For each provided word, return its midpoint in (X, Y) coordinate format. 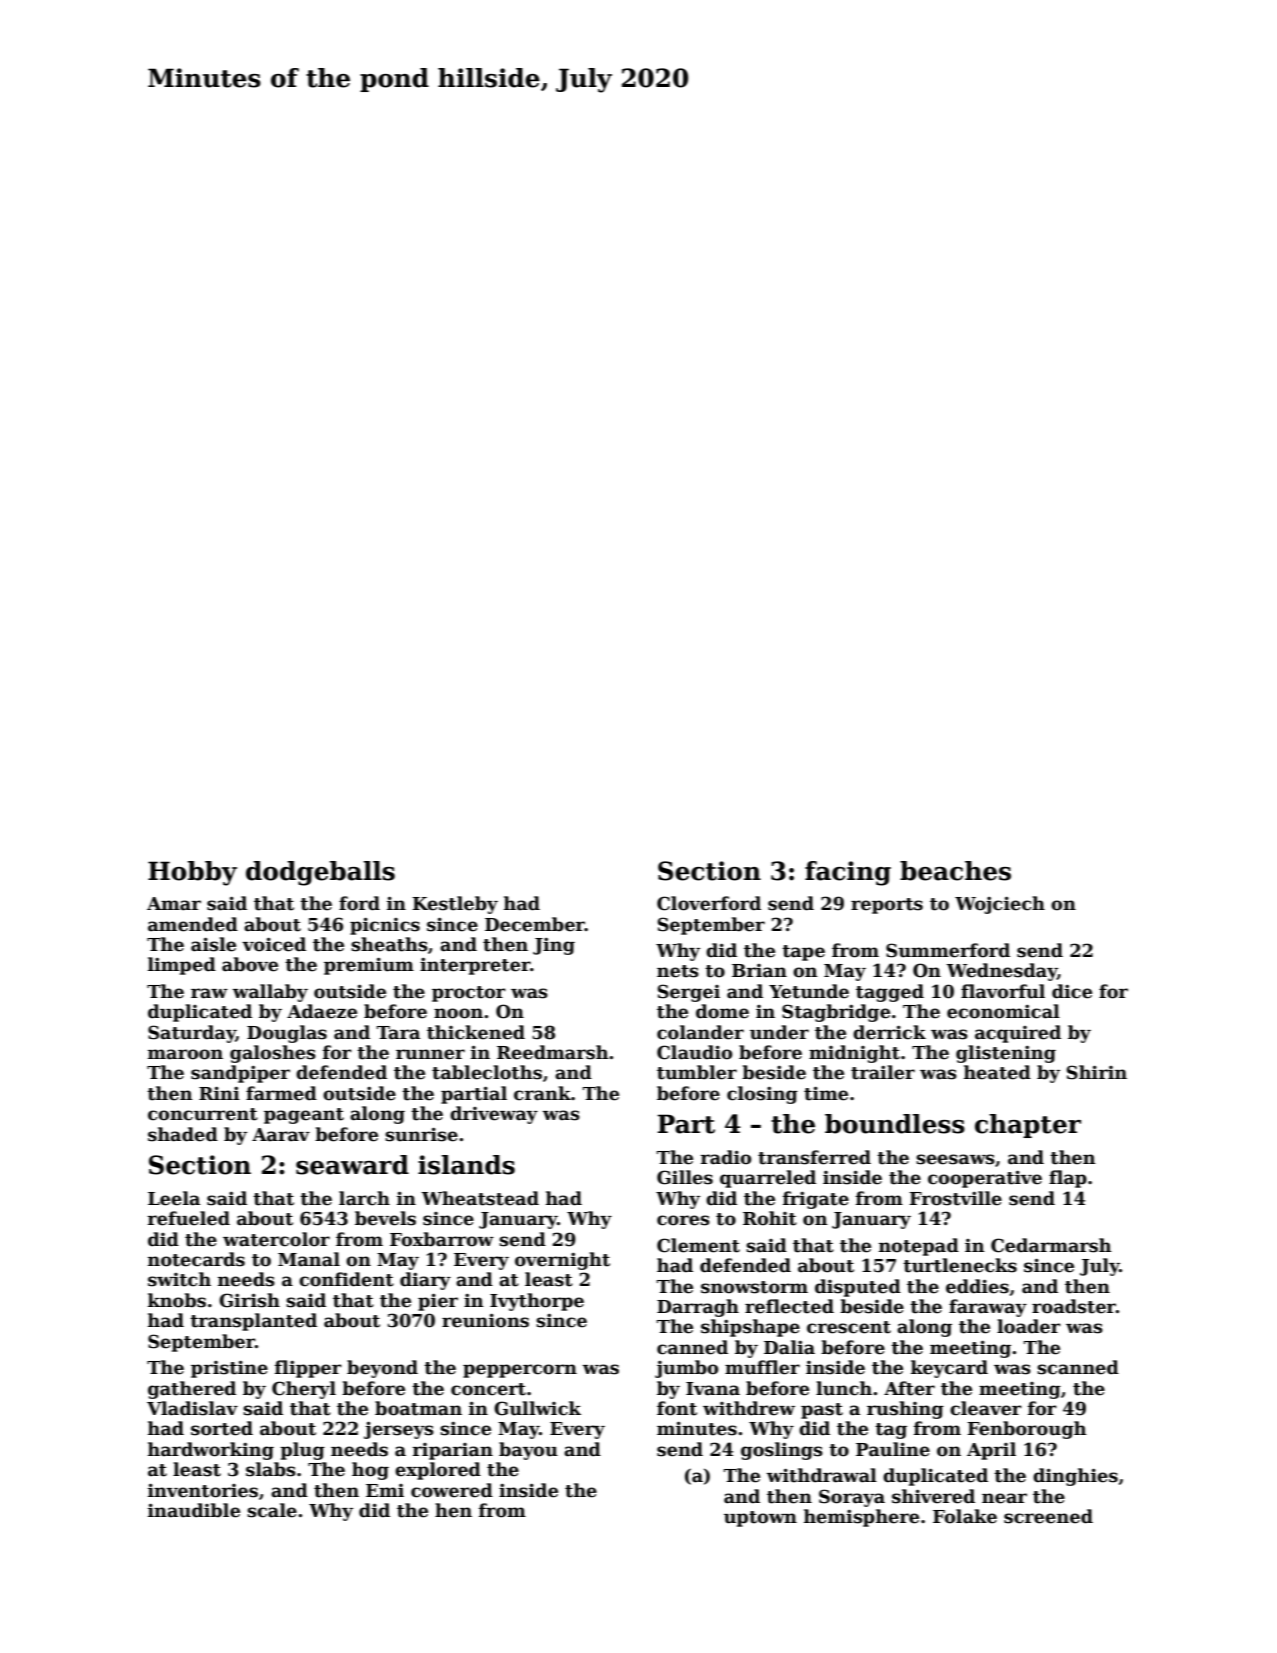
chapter (1028, 1126)
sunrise (421, 1134)
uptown (760, 1519)
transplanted (253, 1322)
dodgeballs (320, 873)
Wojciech (1000, 905)
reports (887, 906)
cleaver (986, 1408)
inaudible (194, 1510)
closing (762, 1095)
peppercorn (520, 1371)
